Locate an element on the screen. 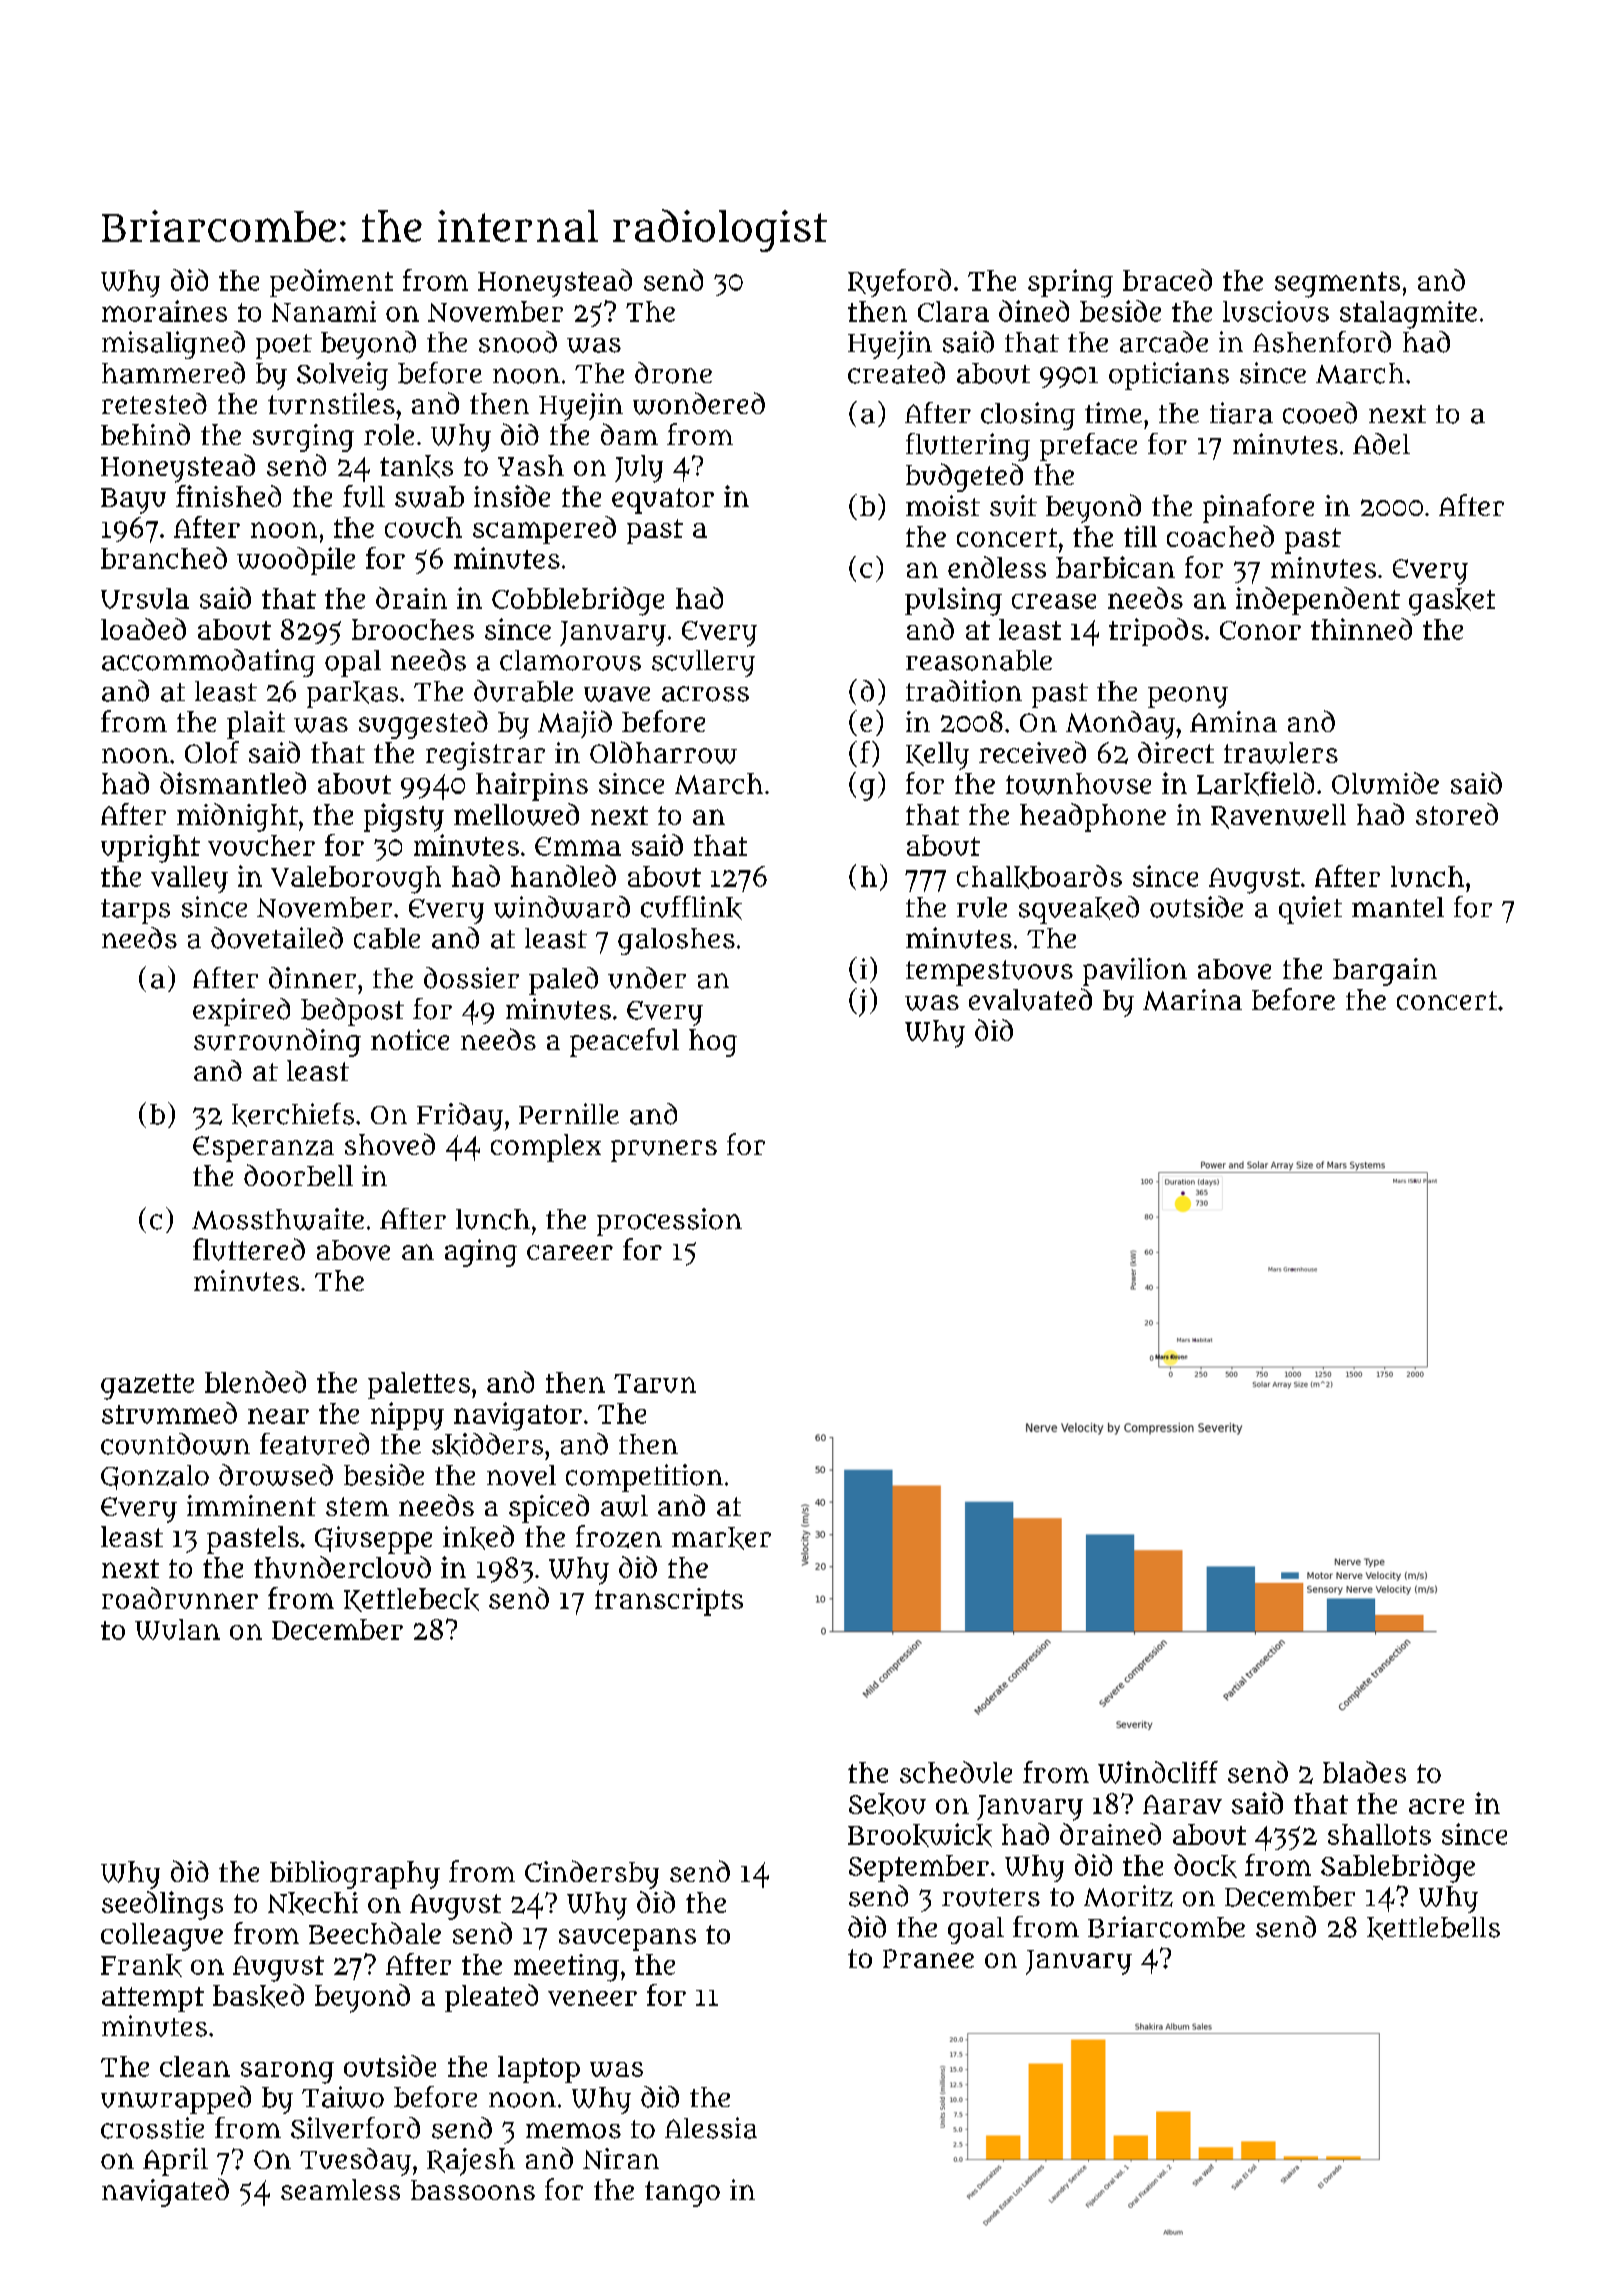 Image resolution: width=1620 pixels, height=2292 pixels. Wulan is located at coordinates (177, 1629).
